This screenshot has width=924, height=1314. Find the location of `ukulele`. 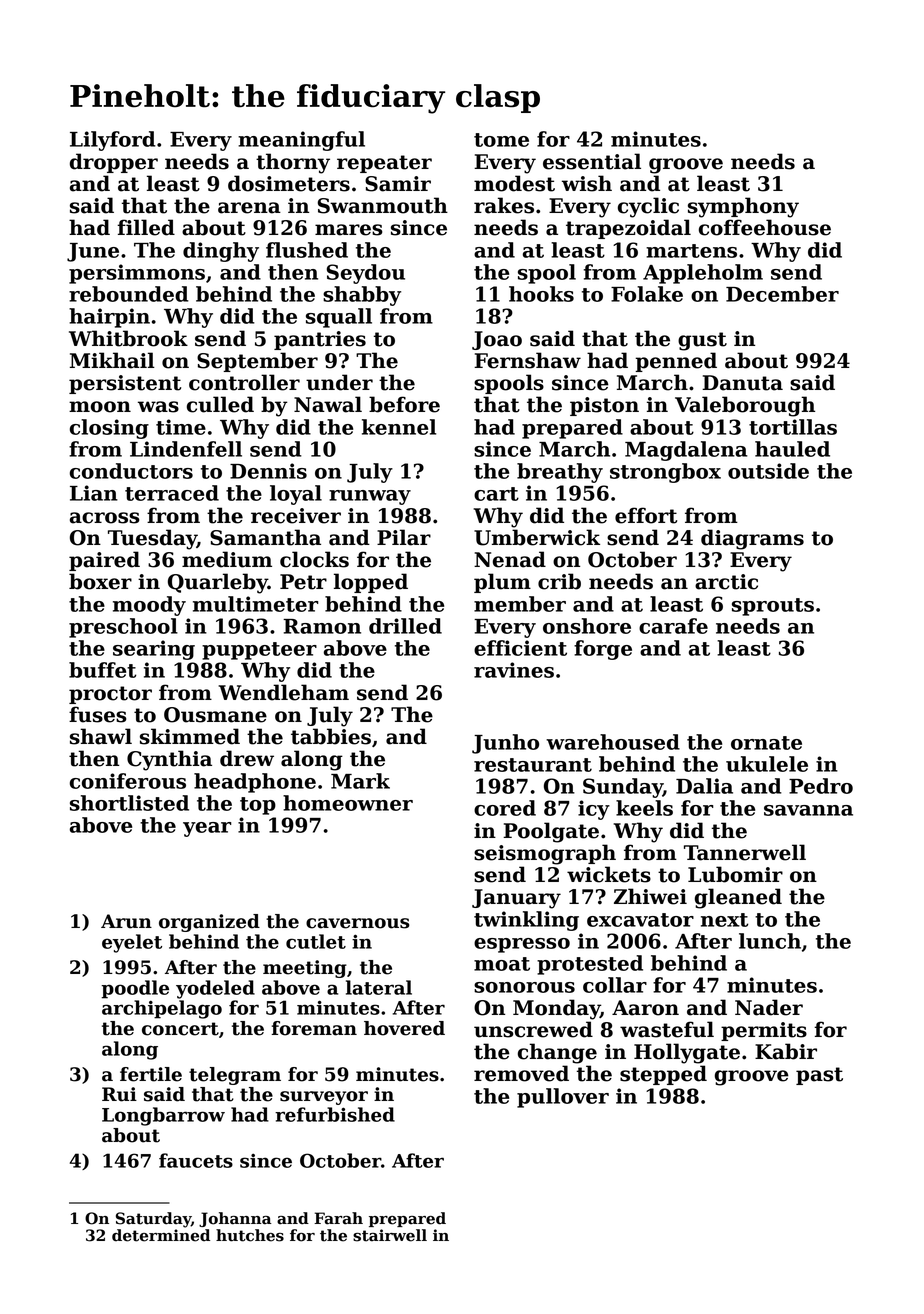

ukulele is located at coordinates (767, 764).
